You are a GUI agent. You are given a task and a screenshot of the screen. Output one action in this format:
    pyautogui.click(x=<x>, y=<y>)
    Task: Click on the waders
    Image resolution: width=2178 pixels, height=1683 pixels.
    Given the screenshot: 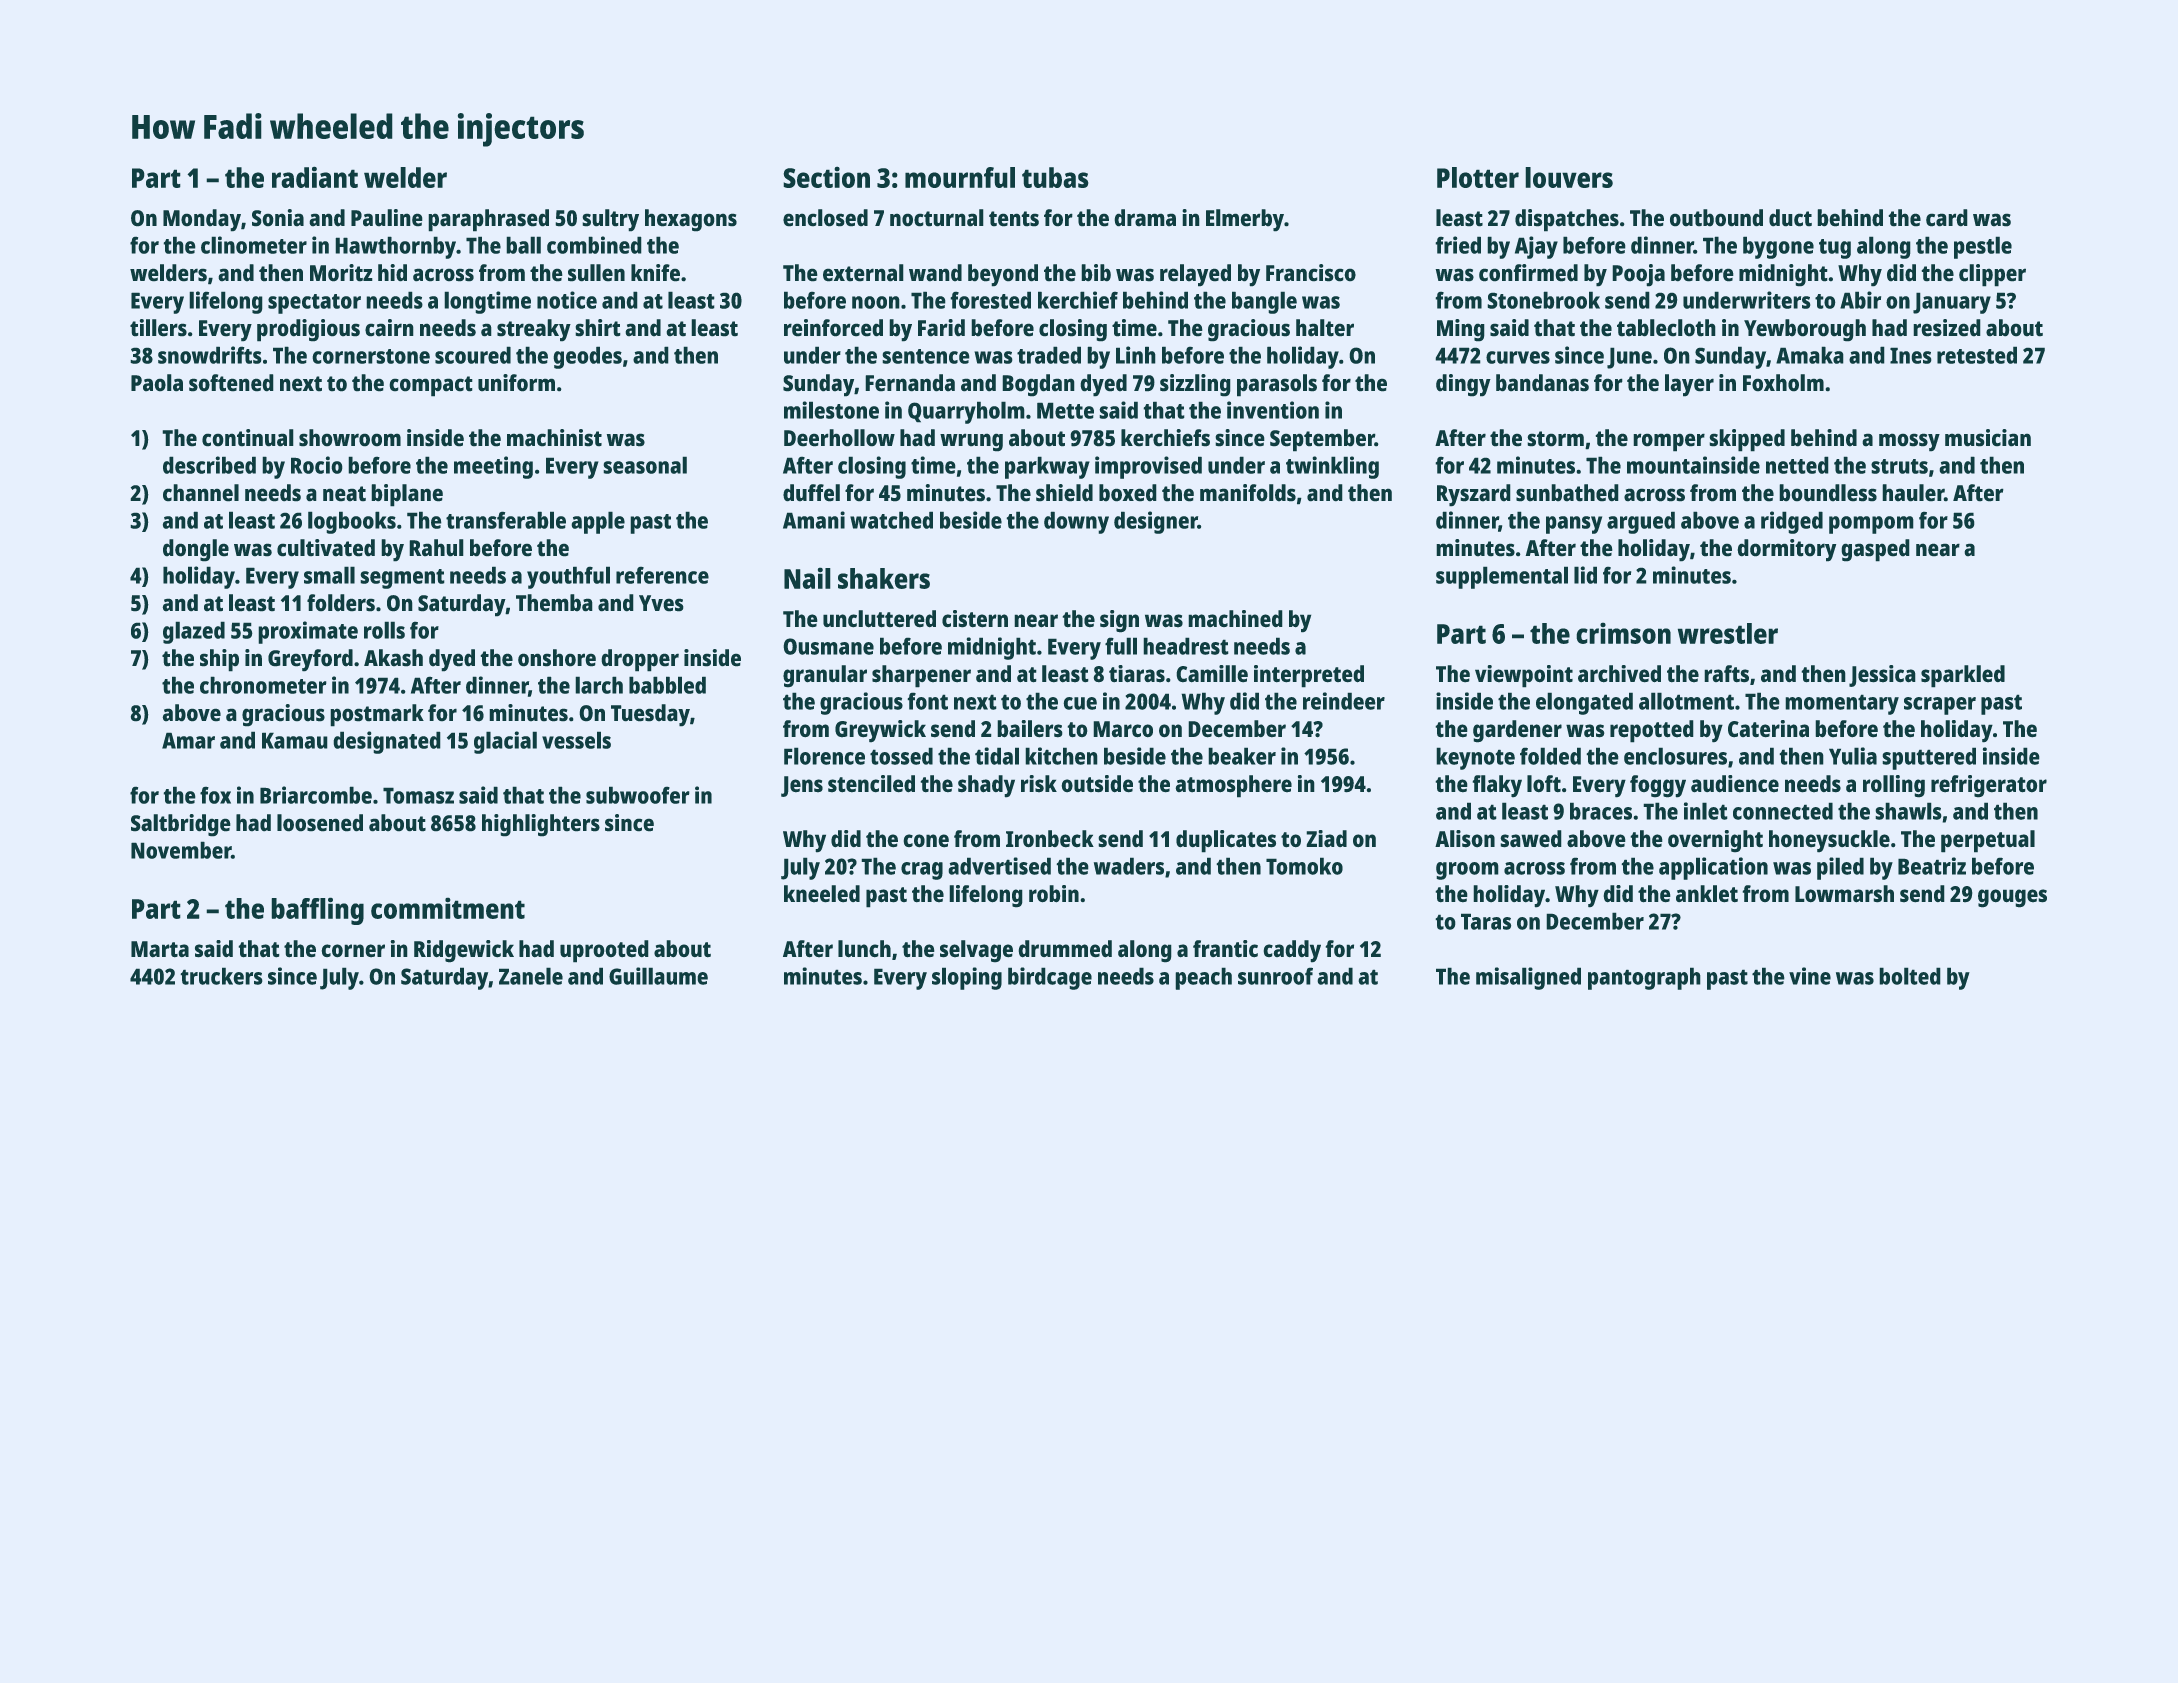 What is the action you would take?
    pyautogui.click(x=1129, y=866)
